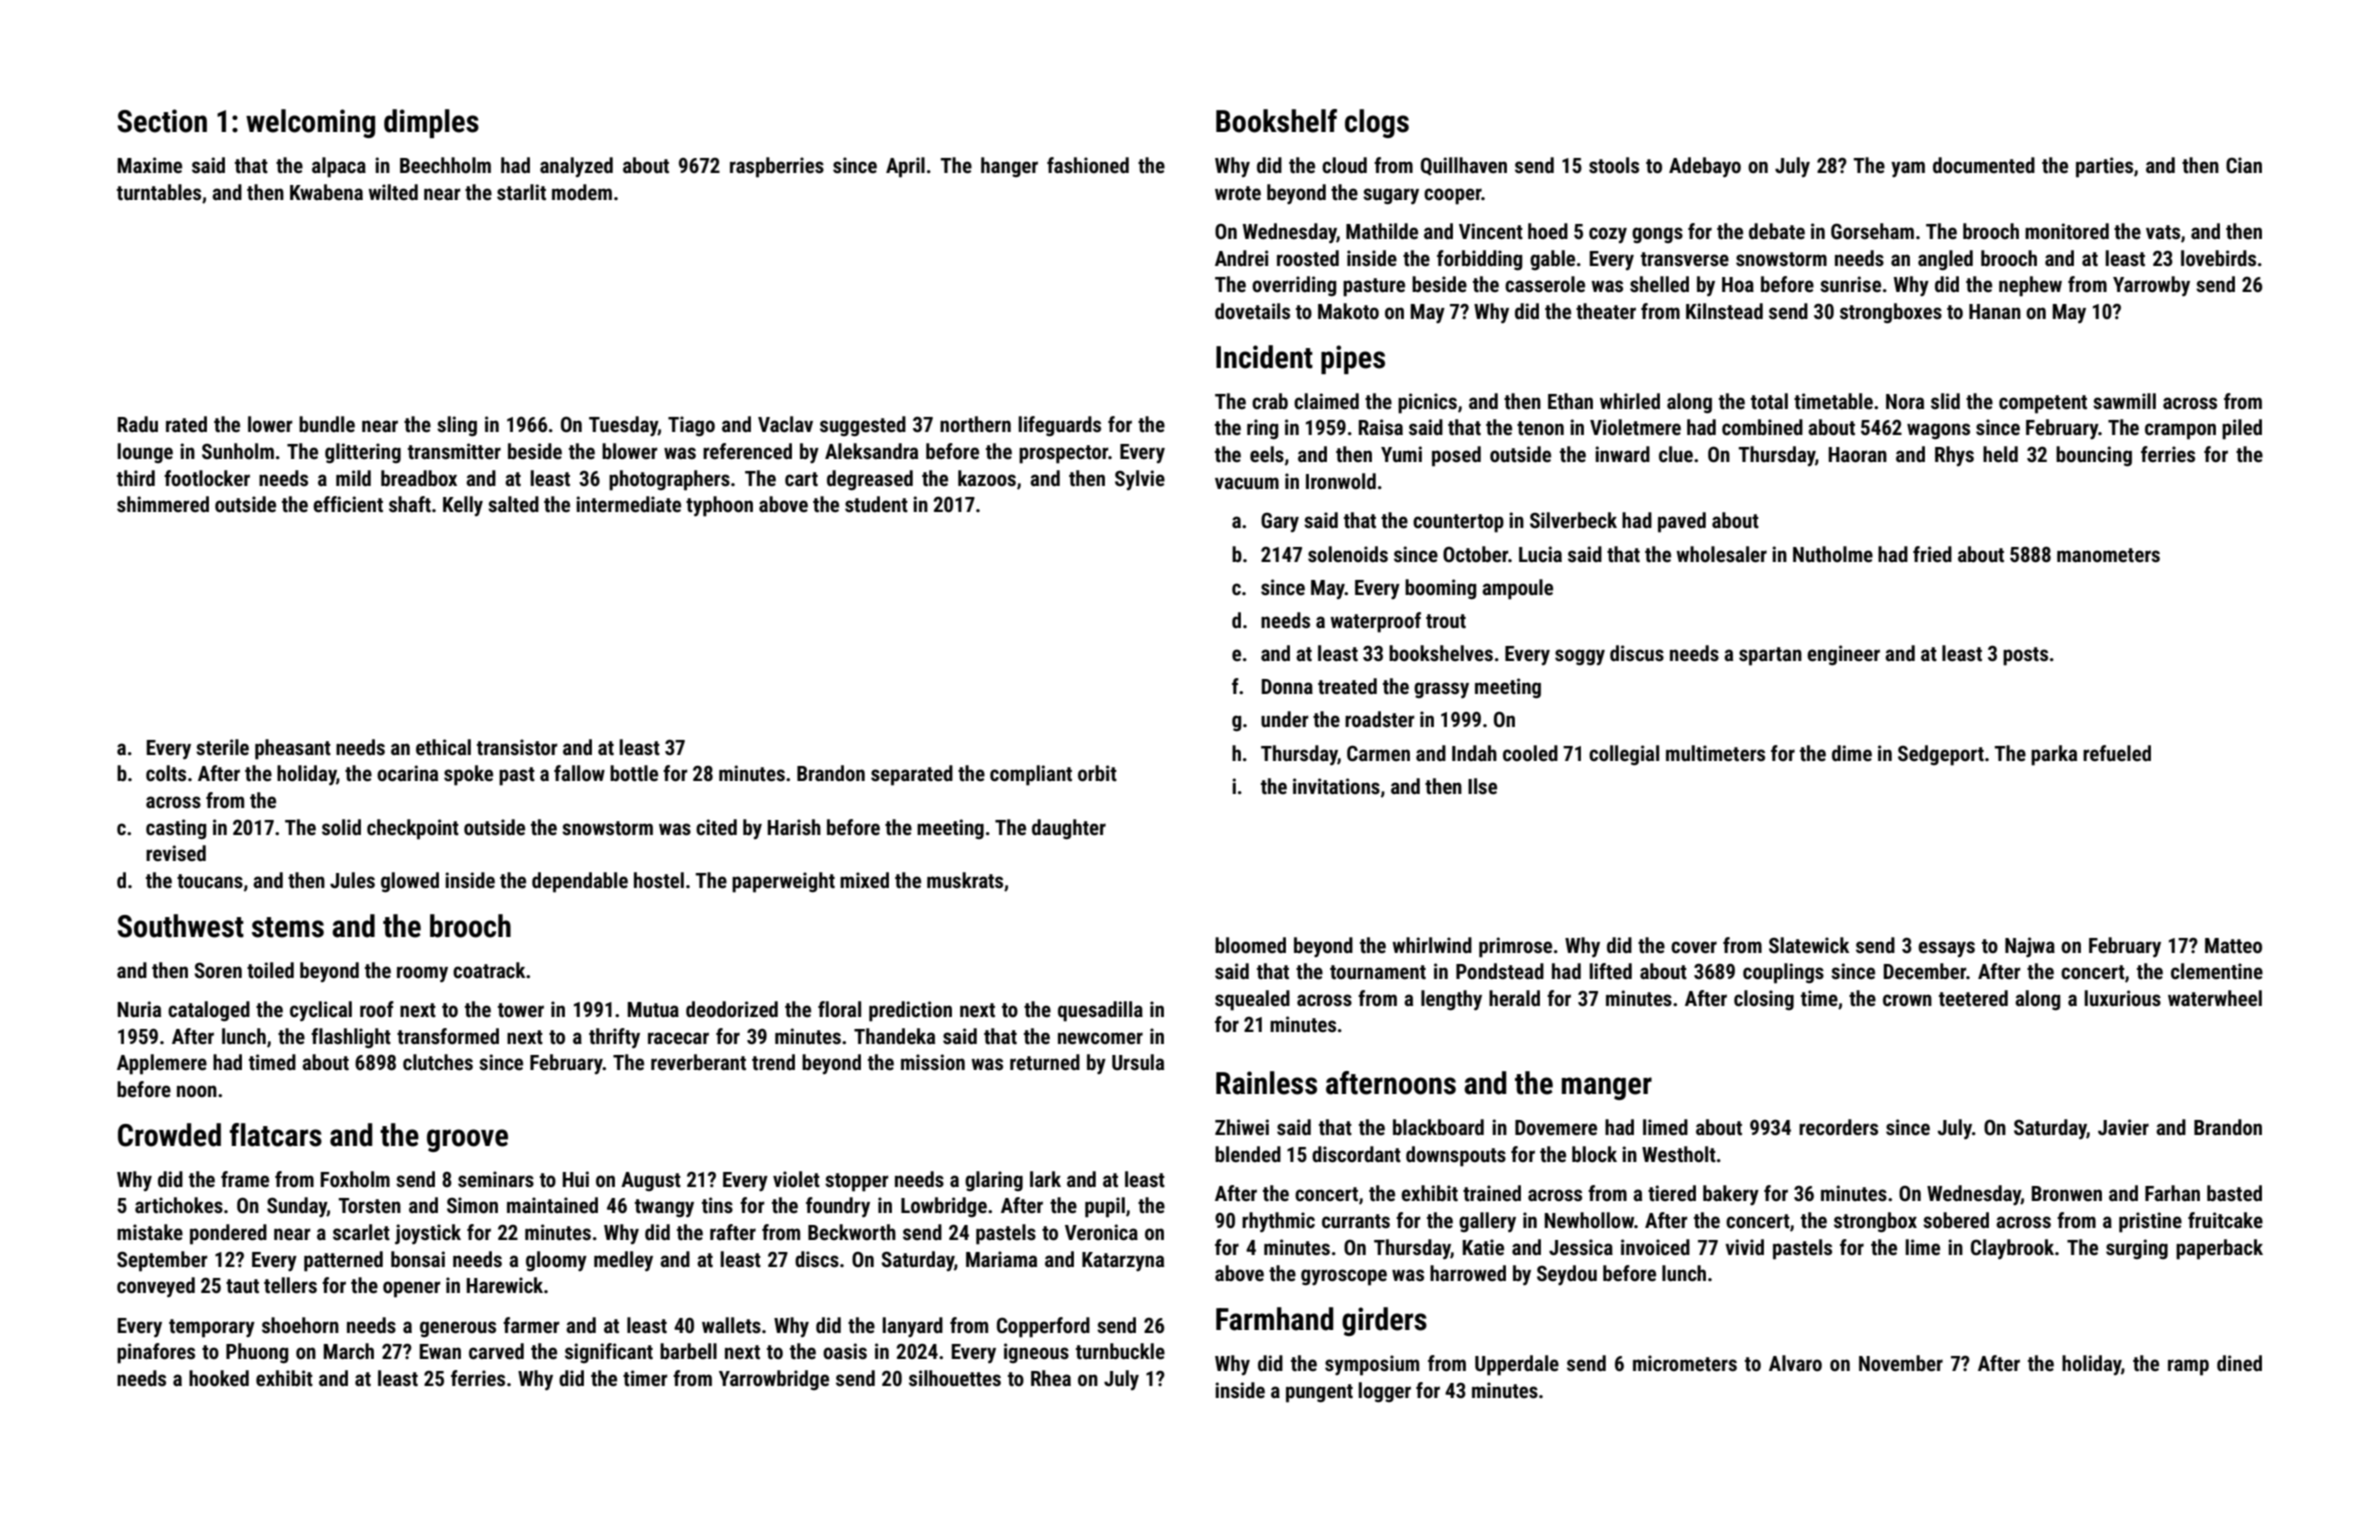 This screenshot has height=1540, width=2380. What do you see at coordinates (1838, 1127) in the screenshot?
I see `recorders` at bounding box center [1838, 1127].
